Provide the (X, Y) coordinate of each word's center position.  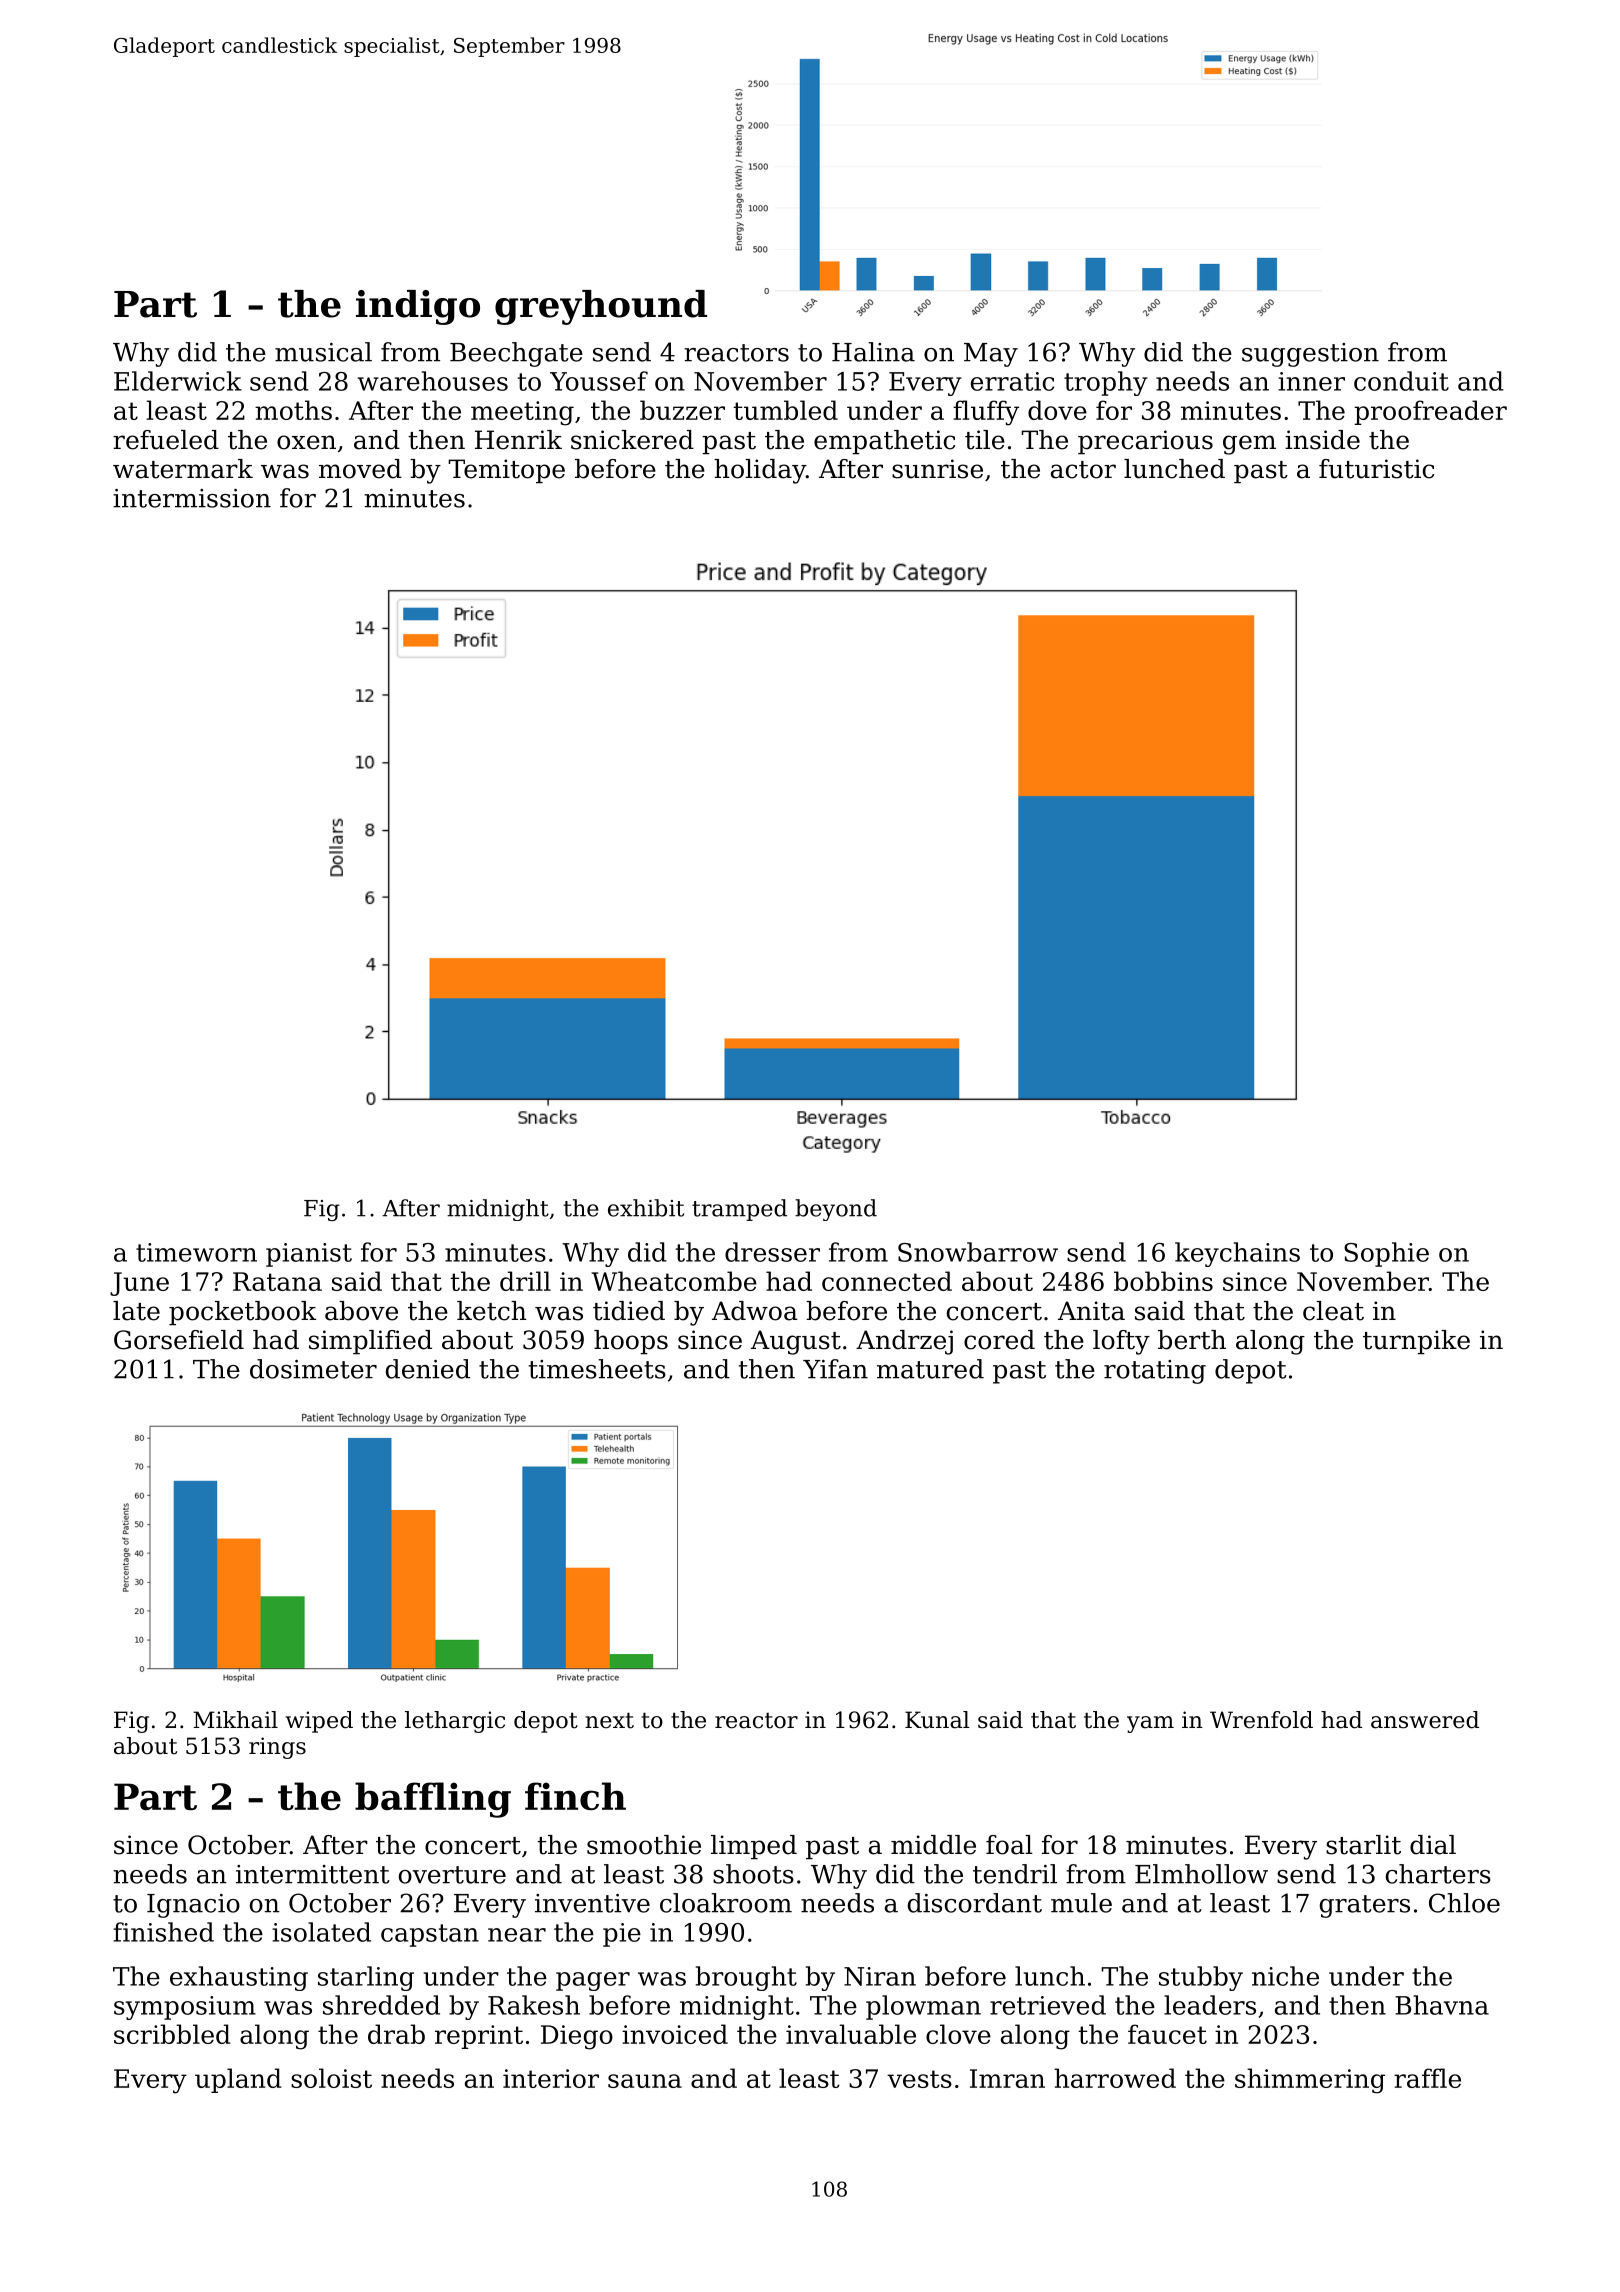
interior (551, 2078)
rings (277, 1748)
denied (428, 1369)
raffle (1427, 2078)
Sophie (1386, 1254)
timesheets (597, 1369)
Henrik (518, 440)
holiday (760, 471)
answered (1425, 1720)
